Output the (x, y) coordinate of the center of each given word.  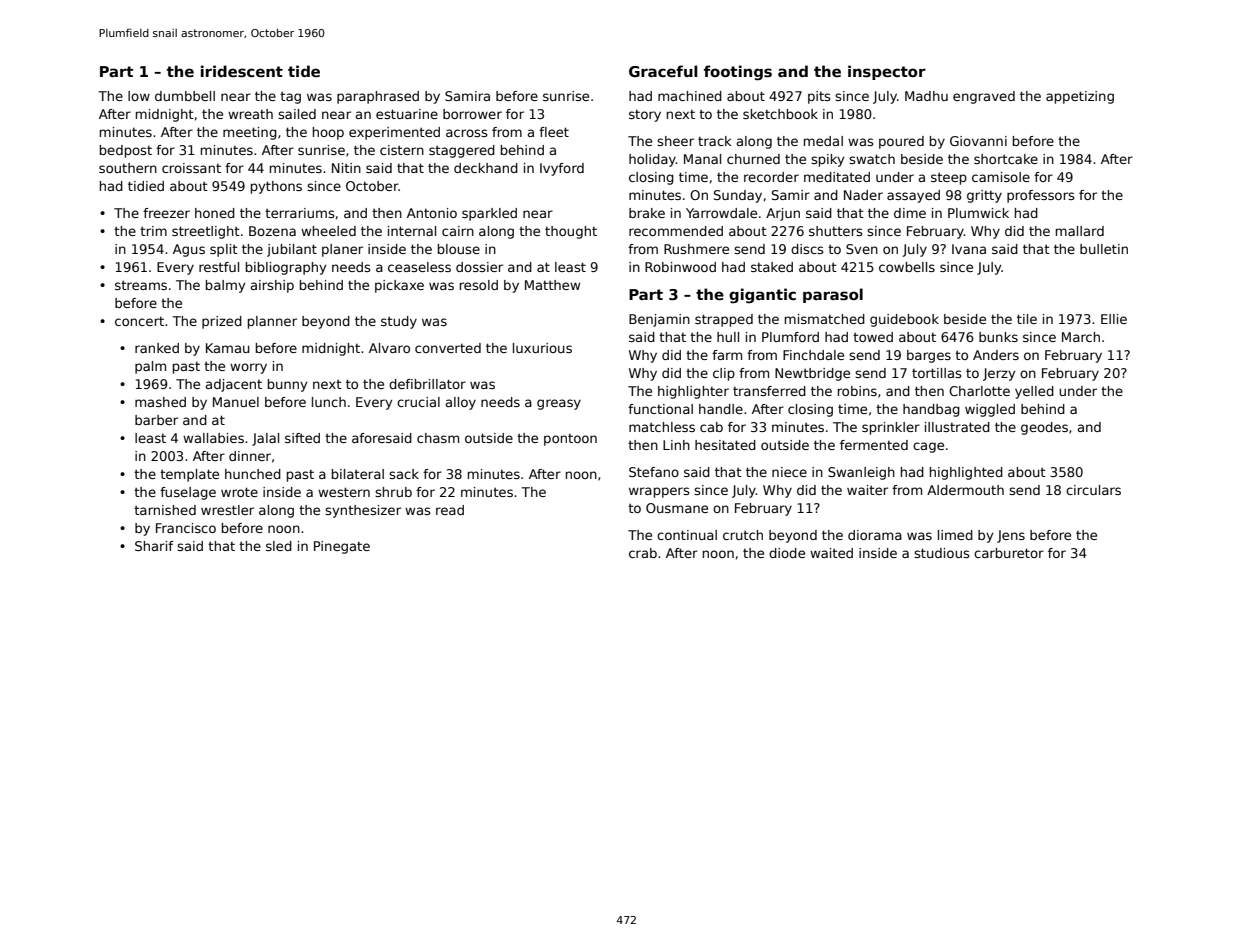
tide (304, 71)
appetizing (1080, 97)
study (399, 322)
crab (643, 553)
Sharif (154, 546)
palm (150, 367)
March (1081, 337)
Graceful (663, 71)
